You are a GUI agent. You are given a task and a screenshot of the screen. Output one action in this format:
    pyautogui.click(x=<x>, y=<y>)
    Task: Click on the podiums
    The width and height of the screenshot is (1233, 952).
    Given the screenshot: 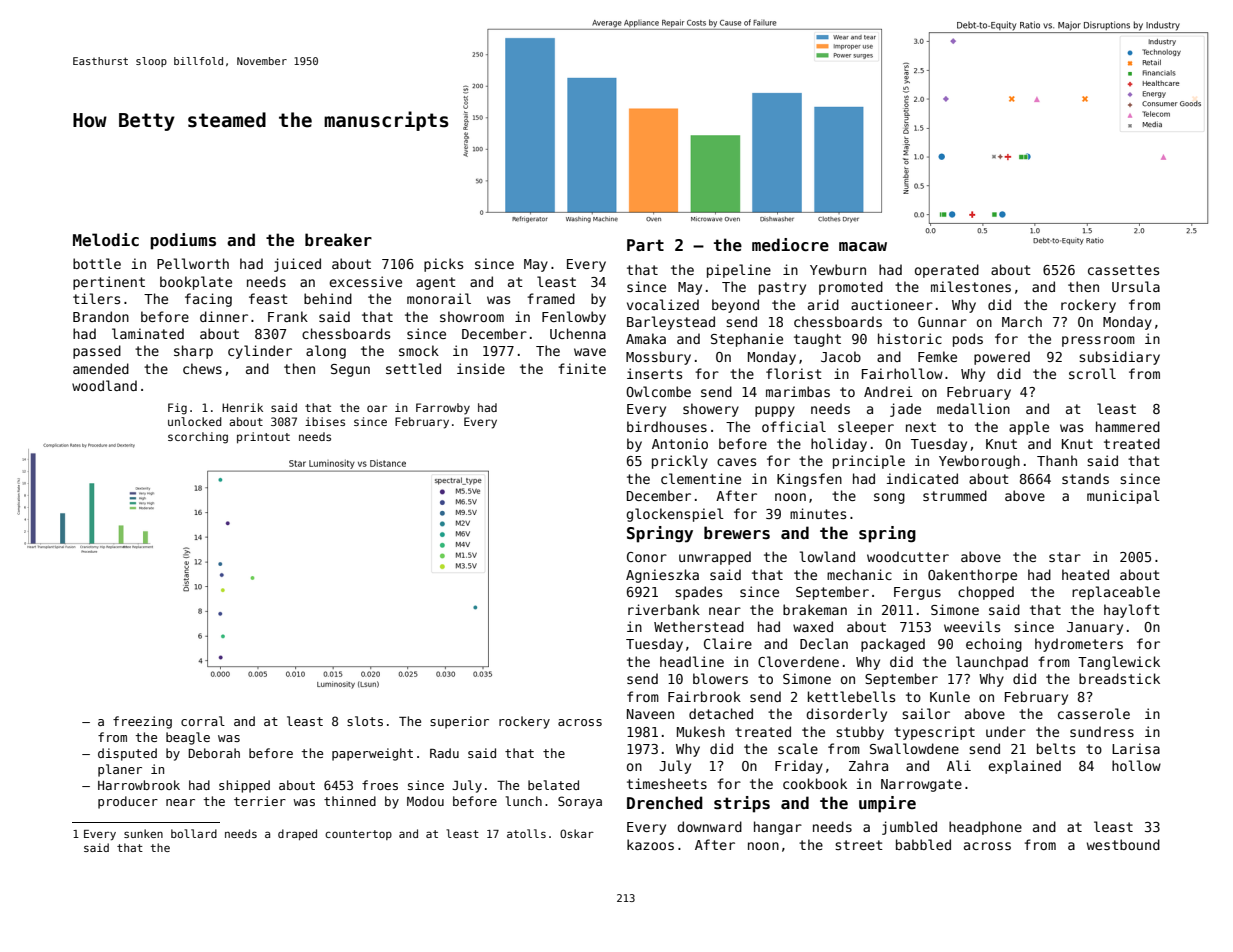 What is the action you would take?
    pyautogui.click(x=183, y=241)
